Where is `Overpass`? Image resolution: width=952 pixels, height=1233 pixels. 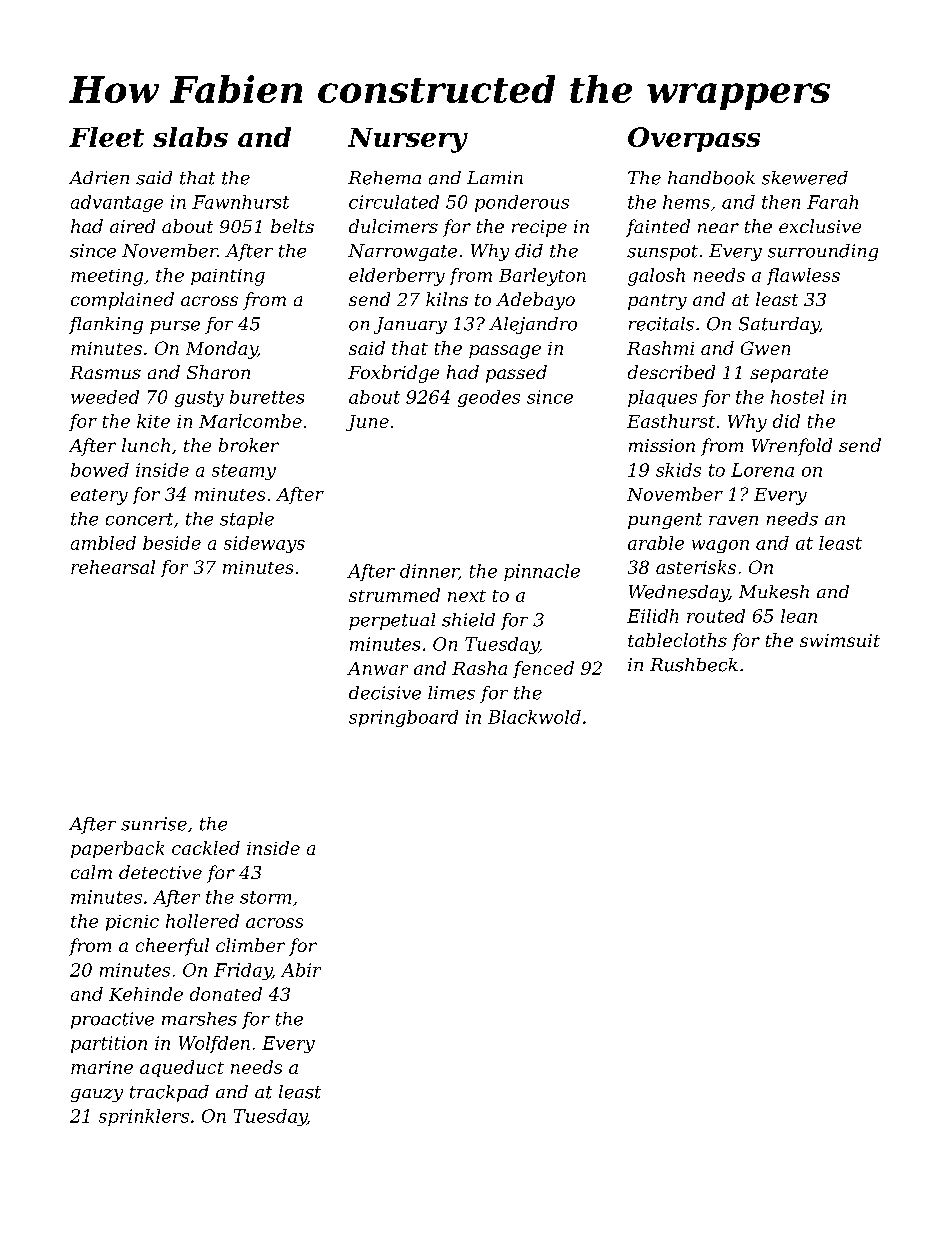 Overpass is located at coordinates (694, 139).
